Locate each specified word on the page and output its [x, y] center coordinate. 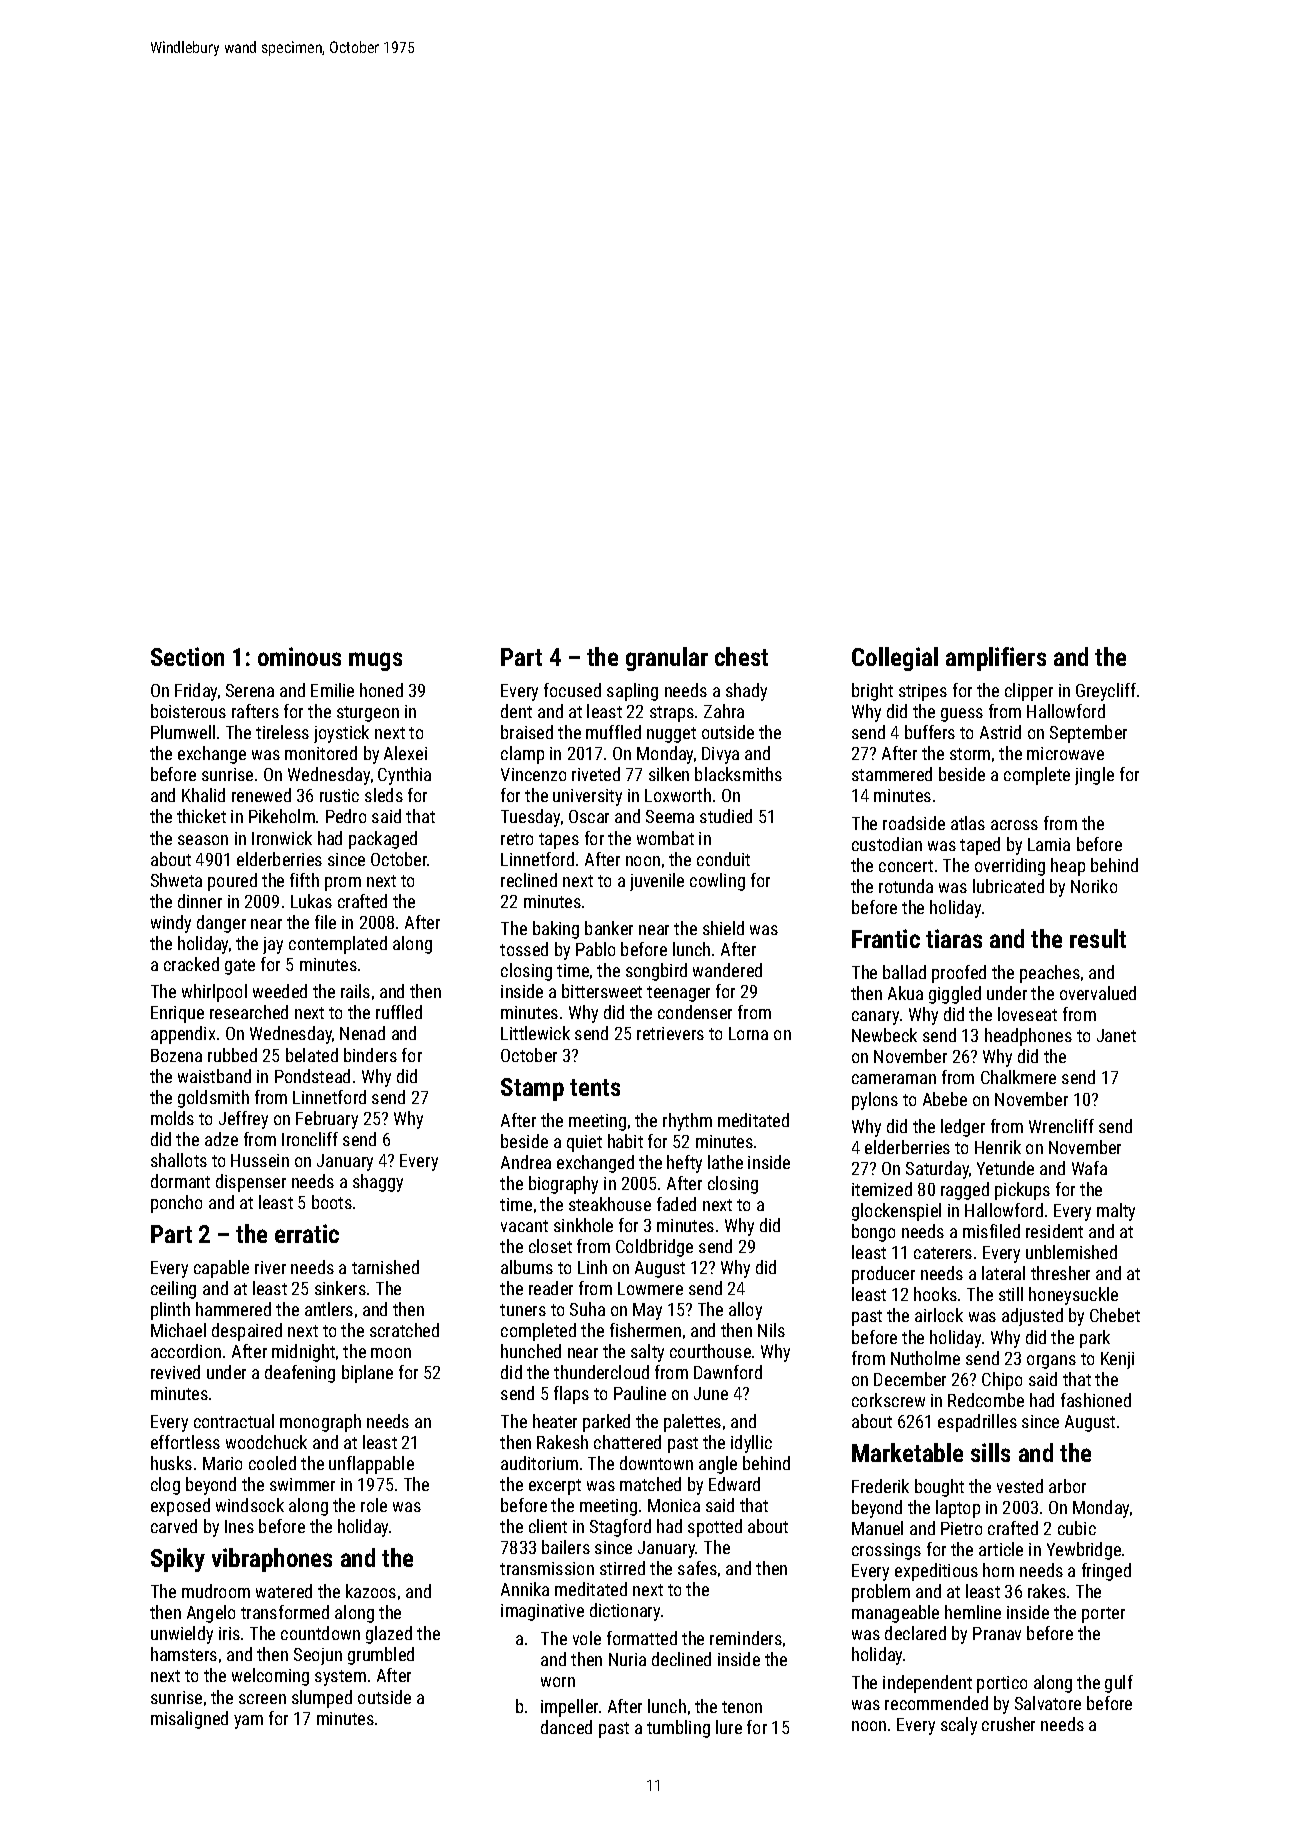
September [1088, 734]
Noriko [1094, 886]
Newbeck [884, 1035]
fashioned [1096, 1400]
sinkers [340, 1288]
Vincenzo [533, 774]
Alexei [405, 753]
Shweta [176, 880]
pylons [875, 1101]
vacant [524, 1226]
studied [726, 816]
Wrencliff [1061, 1126]
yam [248, 1722]
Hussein [260, 1160]
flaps [571, 1395]
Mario [222, 1463]
